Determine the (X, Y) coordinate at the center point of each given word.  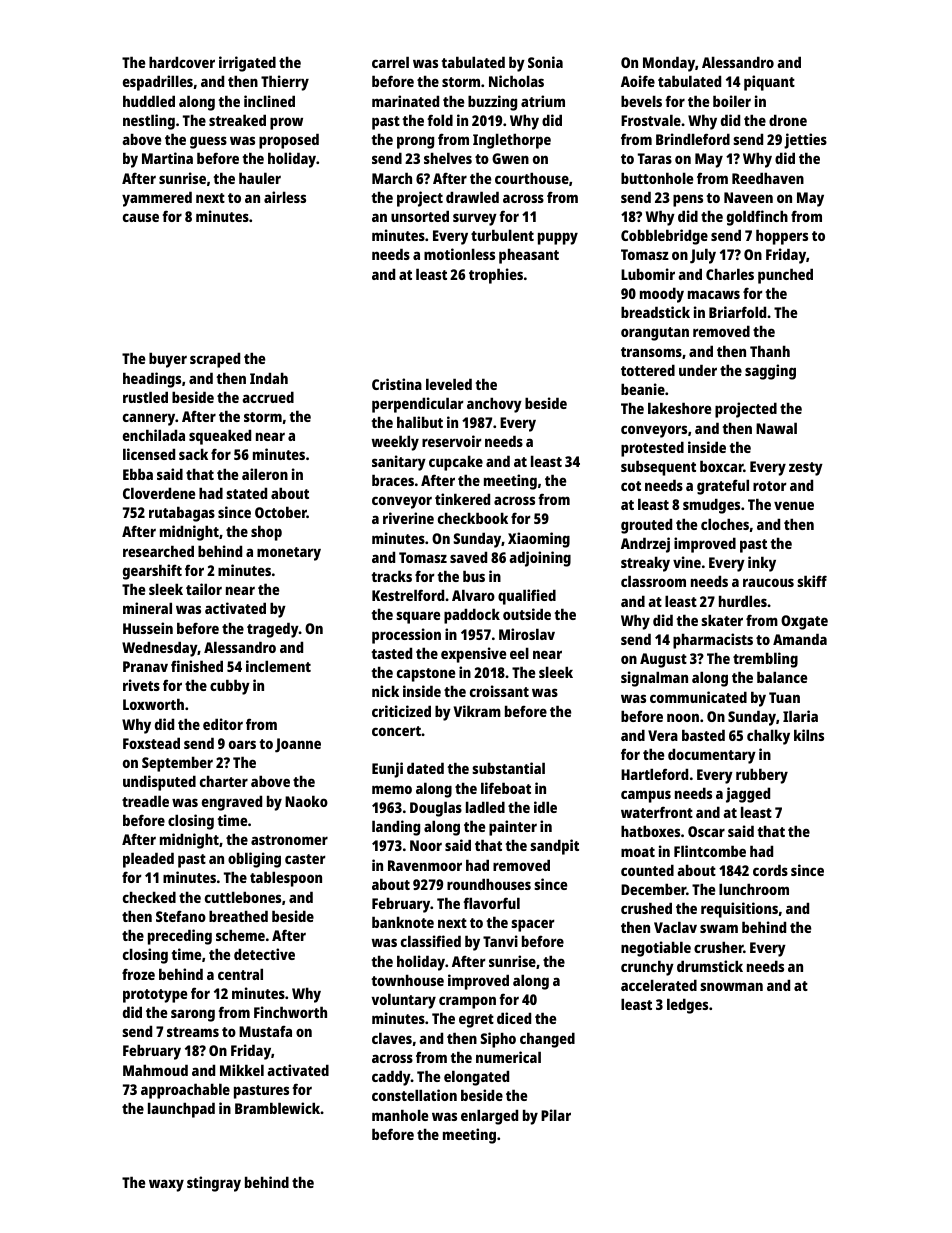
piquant (769, 83)
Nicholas (516, 81)
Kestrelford (408, 595)
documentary (712, 756)
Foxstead (151, 743)
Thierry (285, 83)
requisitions (739, 910)
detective (264, 954)
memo (392, 789)
